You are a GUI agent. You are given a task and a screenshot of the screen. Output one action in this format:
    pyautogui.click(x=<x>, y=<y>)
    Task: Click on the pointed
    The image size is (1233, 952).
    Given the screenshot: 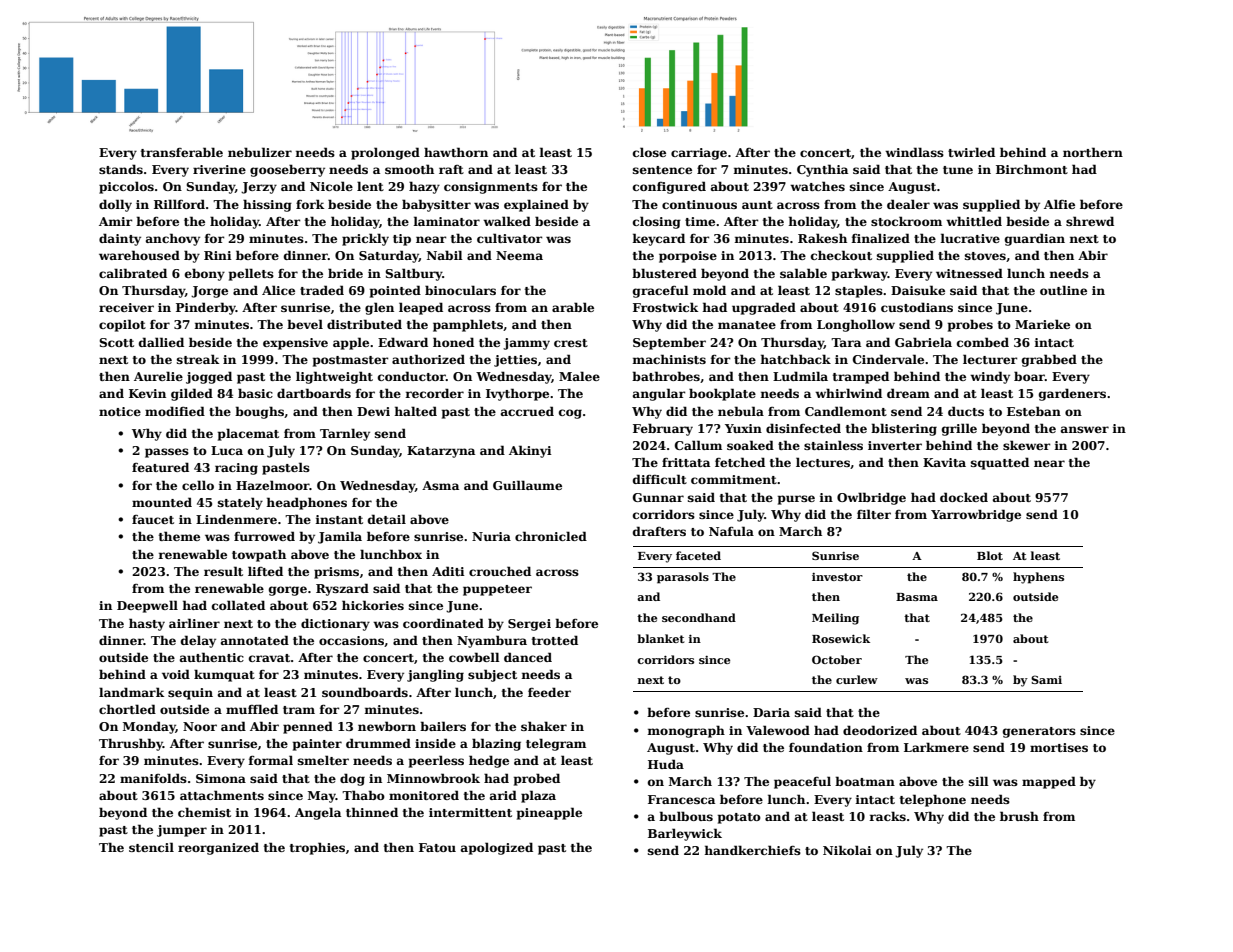 What is the action you would take?
    pyautogui.click(x=395, y=291)
